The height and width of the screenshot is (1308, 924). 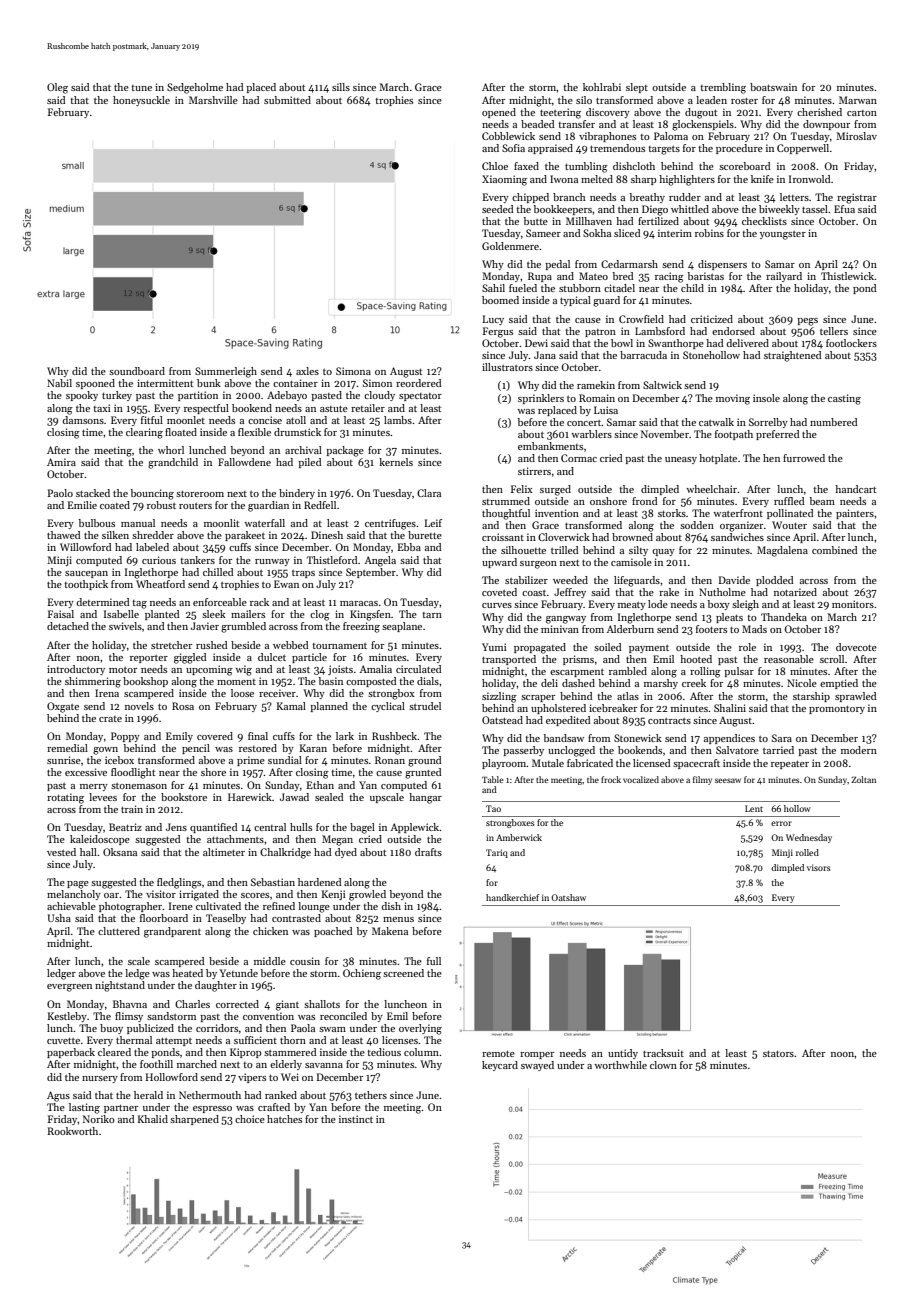 What do you see at coordinates (718, 459) in the screenshot?
I see `hotplate` at bounding box center [718, 459].
